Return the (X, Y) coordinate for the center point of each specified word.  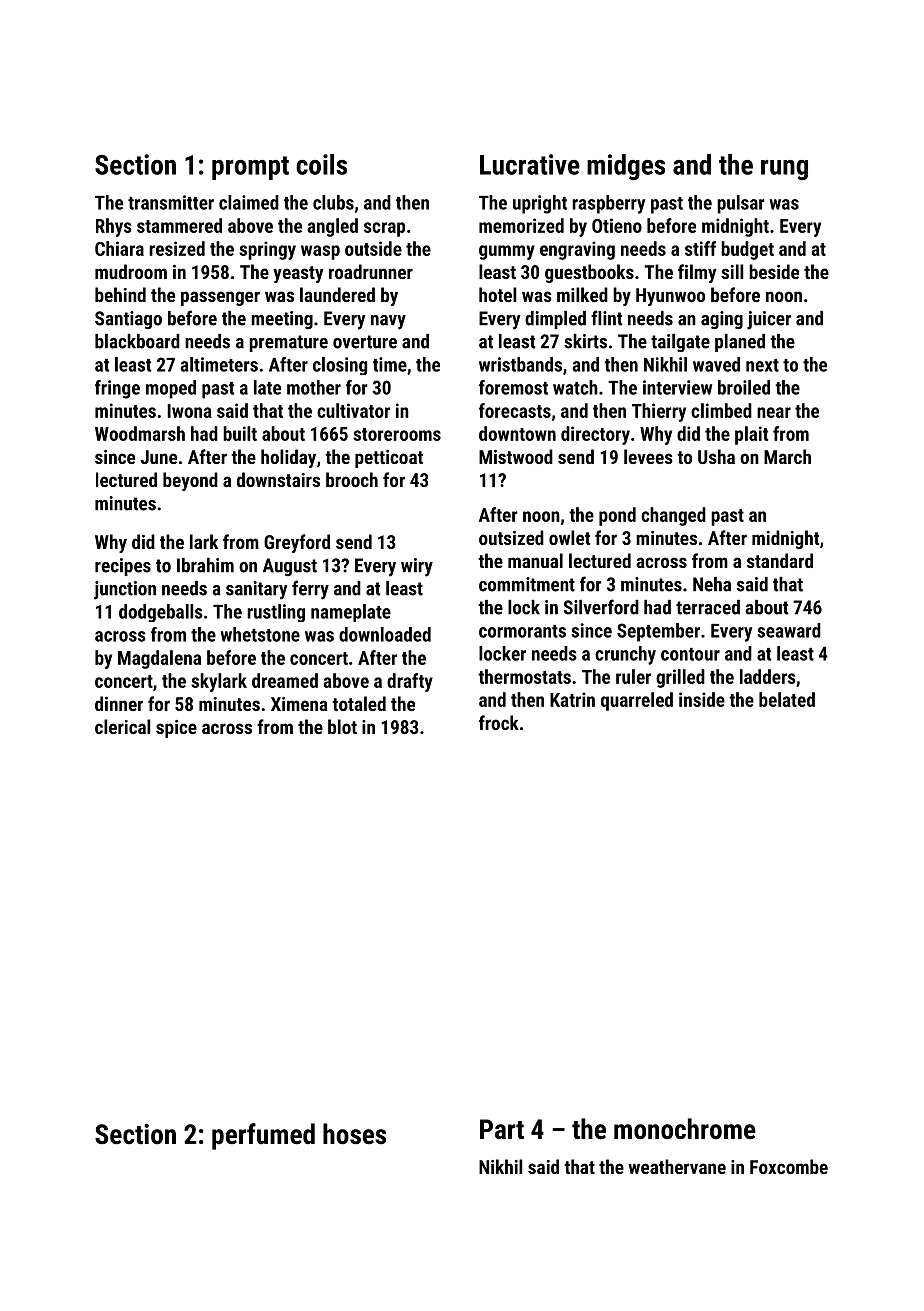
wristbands (520, 364)
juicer (769, 320)
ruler (633, 676)
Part (502, 1129)
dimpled (555, 320)
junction (125, 590)
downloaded (385, 634)
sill (732, 271)
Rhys (114, 227)
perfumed (263, 1136)
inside (702, 699)
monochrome (685, 1129)
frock (499, 722)
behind (120, 294)
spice (176, 729)
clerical (123, 726)
